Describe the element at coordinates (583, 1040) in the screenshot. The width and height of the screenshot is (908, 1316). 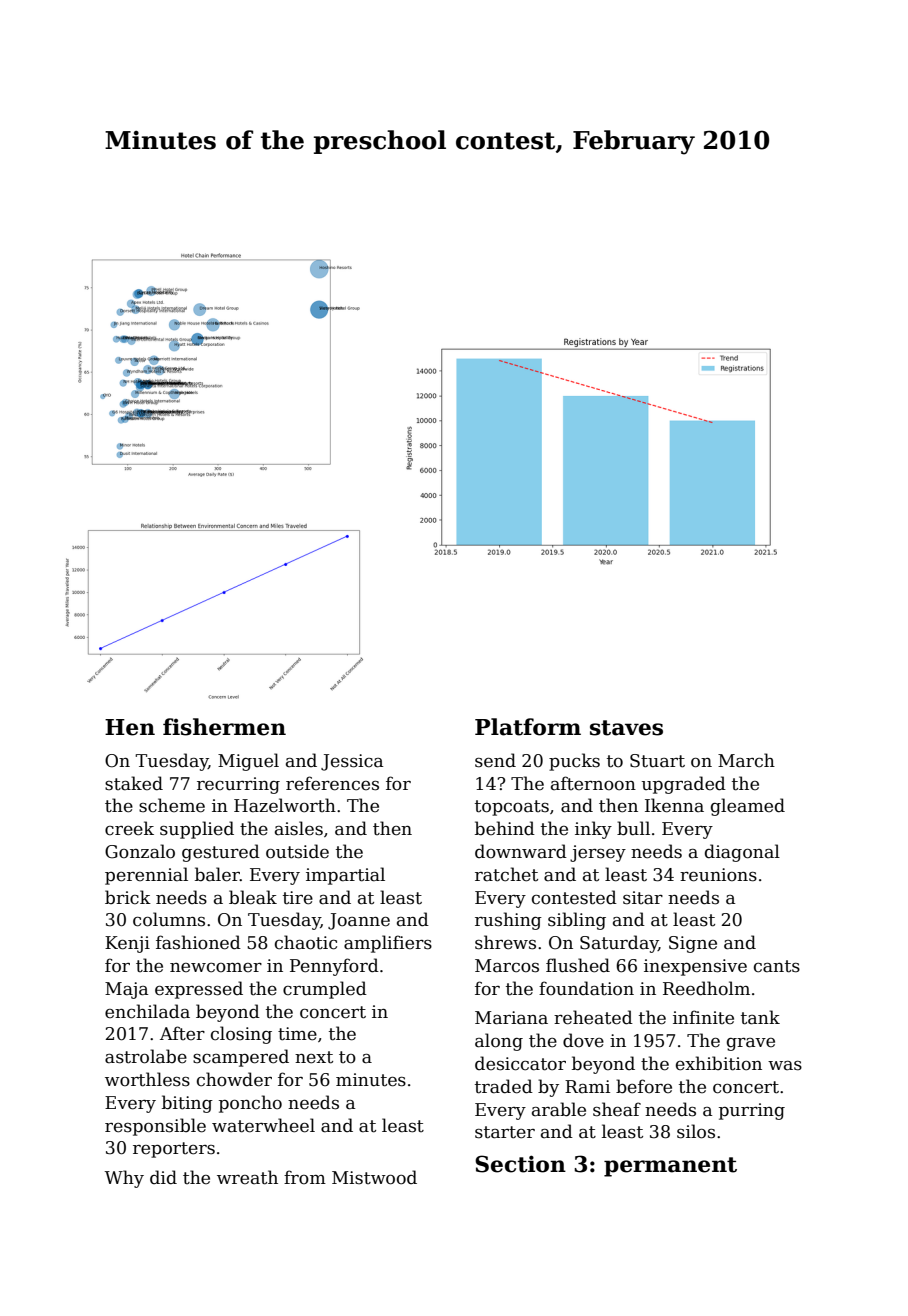
I see `dove` at that location.
